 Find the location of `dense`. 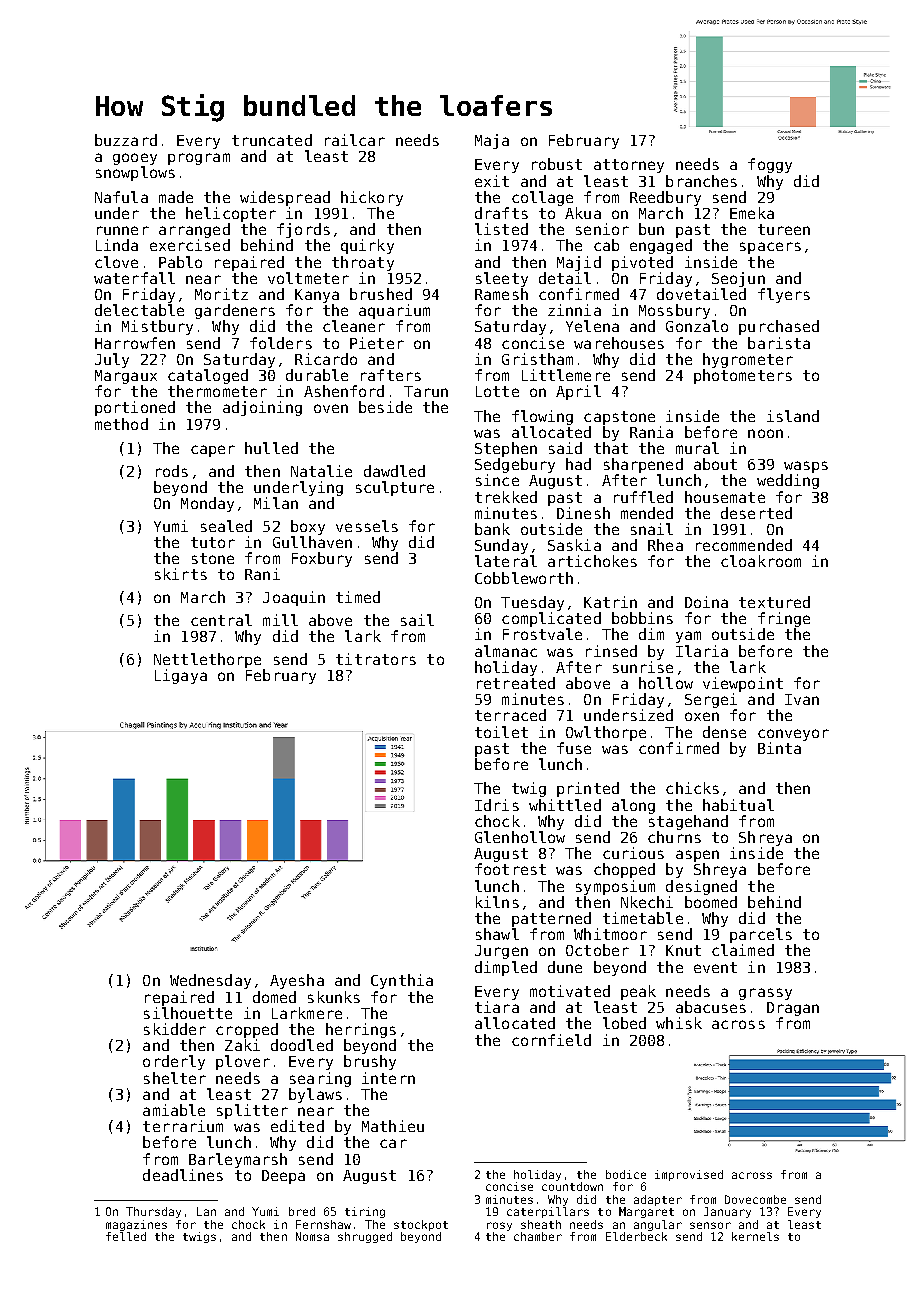

dense is located at coordinates (724, 732).
